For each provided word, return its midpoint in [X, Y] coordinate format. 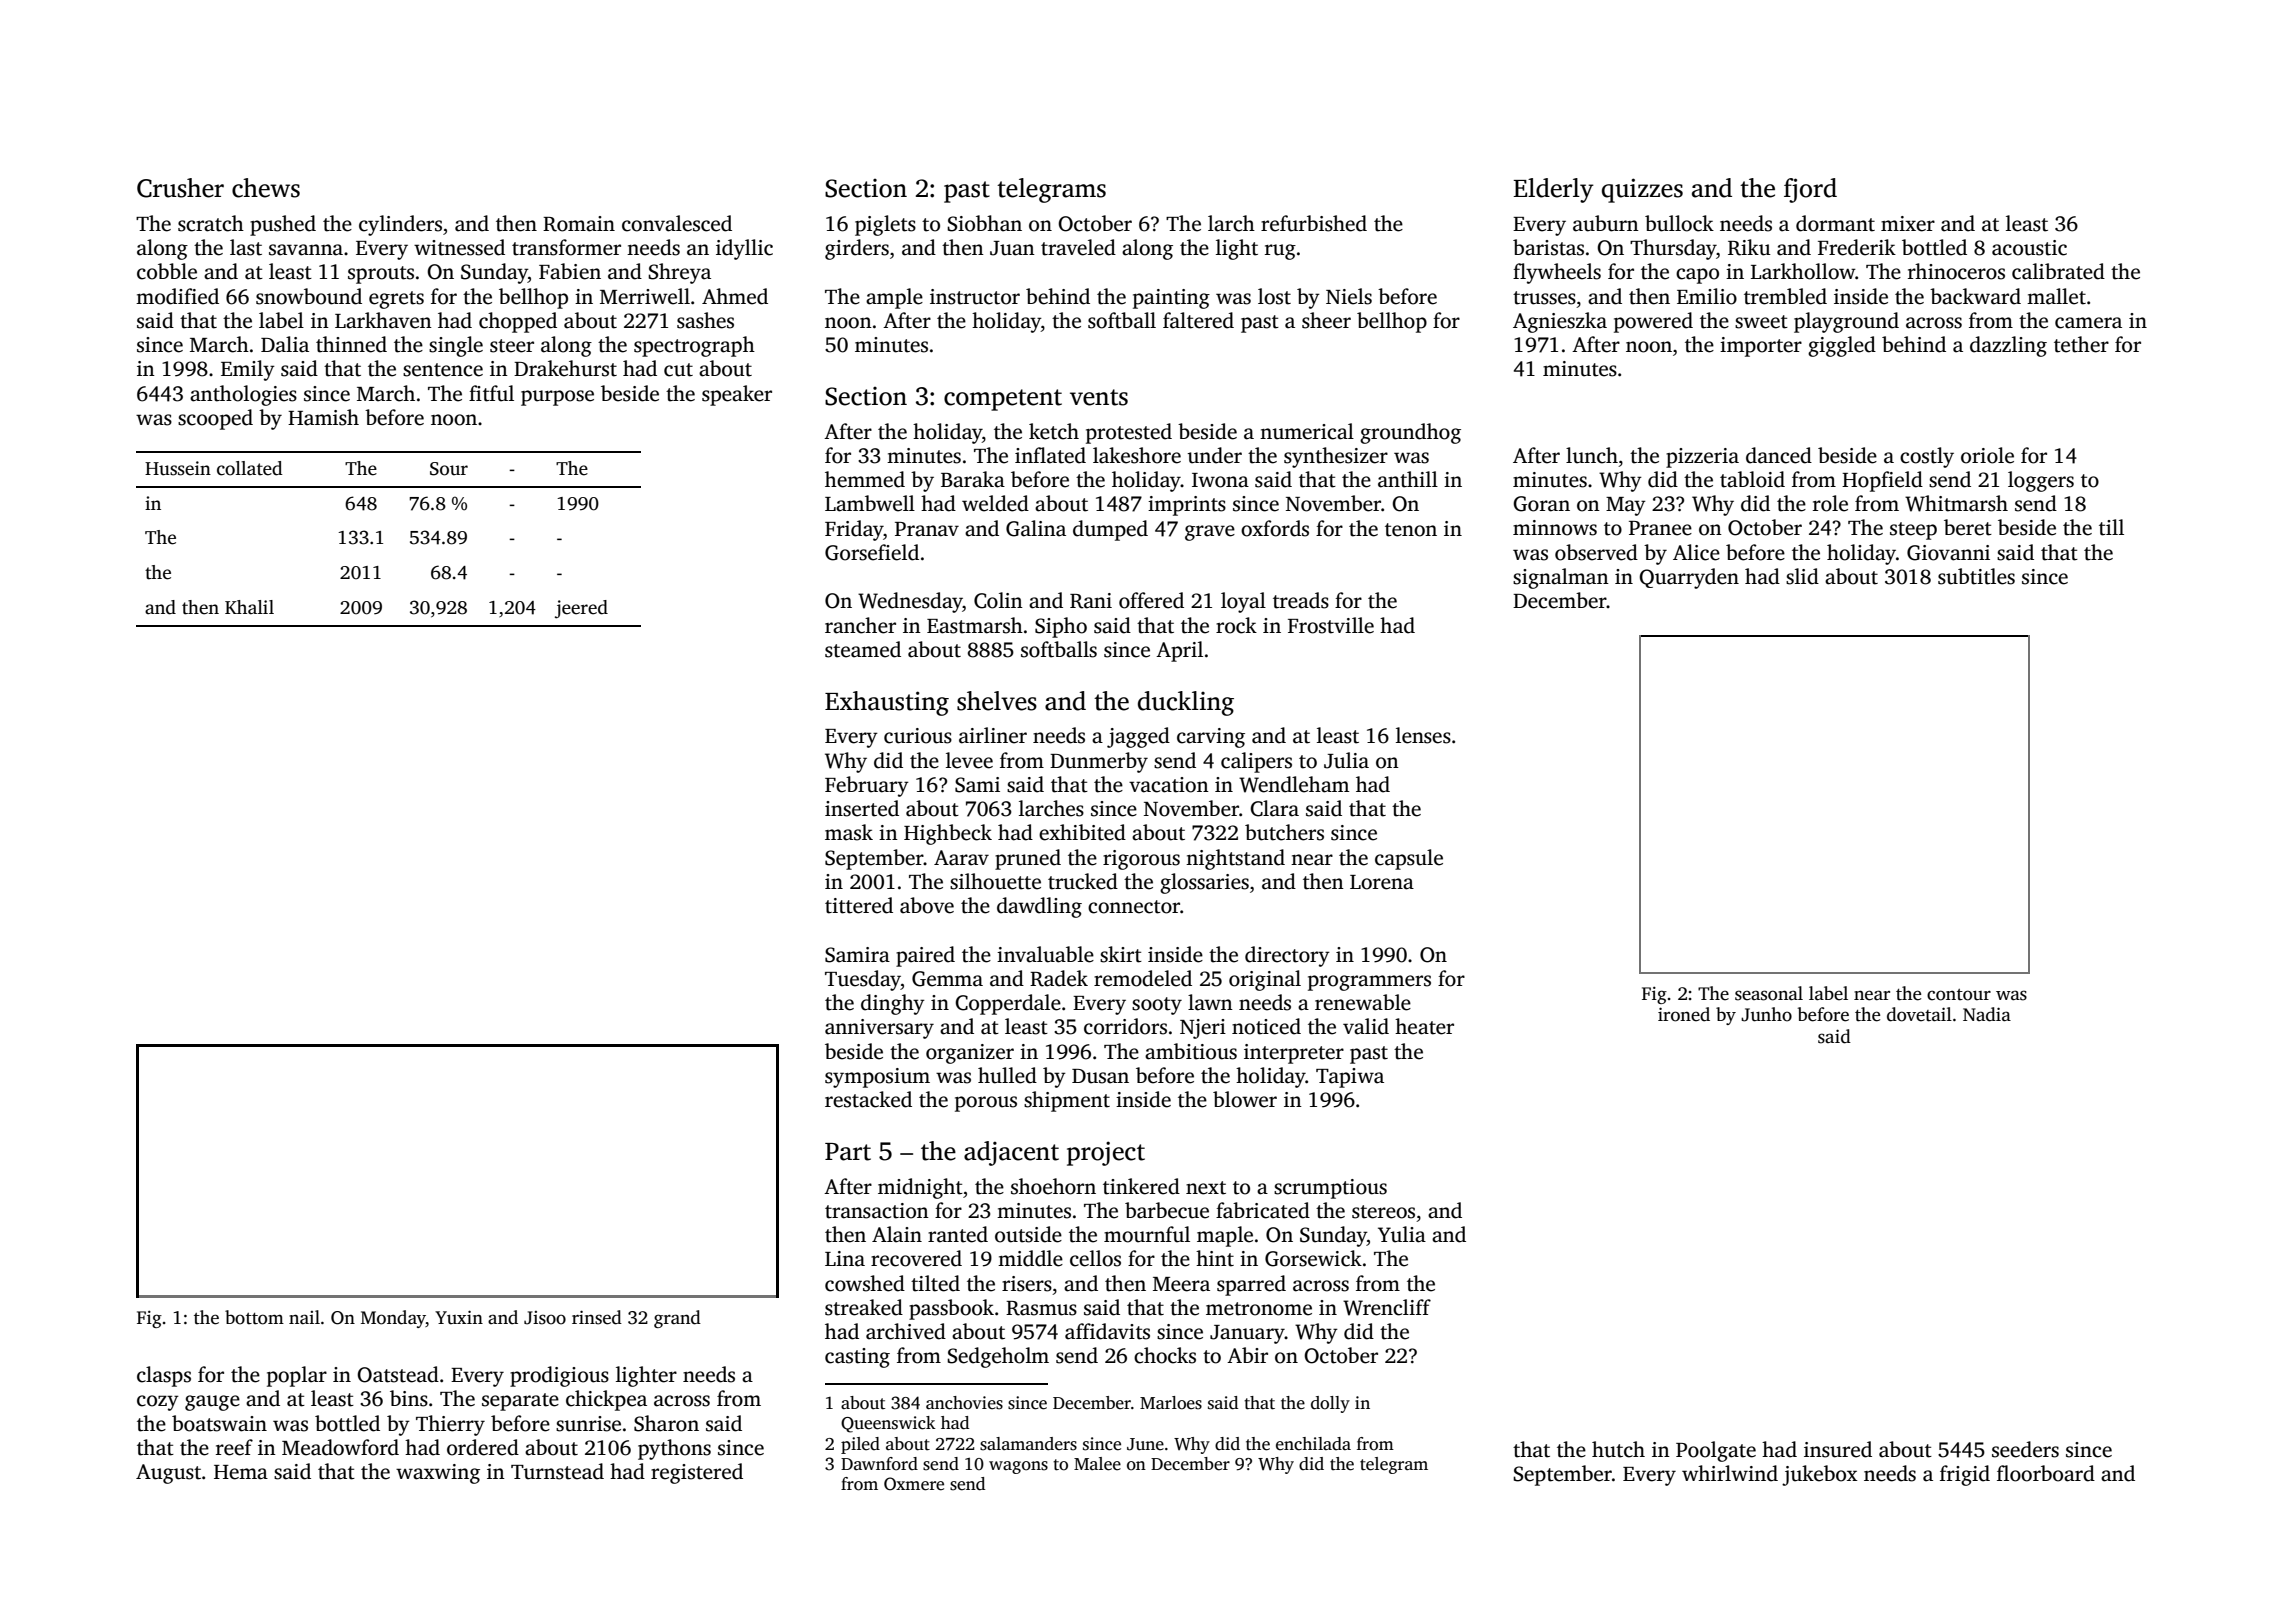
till [2111, 527]
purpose [557, 398]
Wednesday [910, 602]
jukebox [1820, 1475]
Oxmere [914, 1484]
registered [697, 1473]
